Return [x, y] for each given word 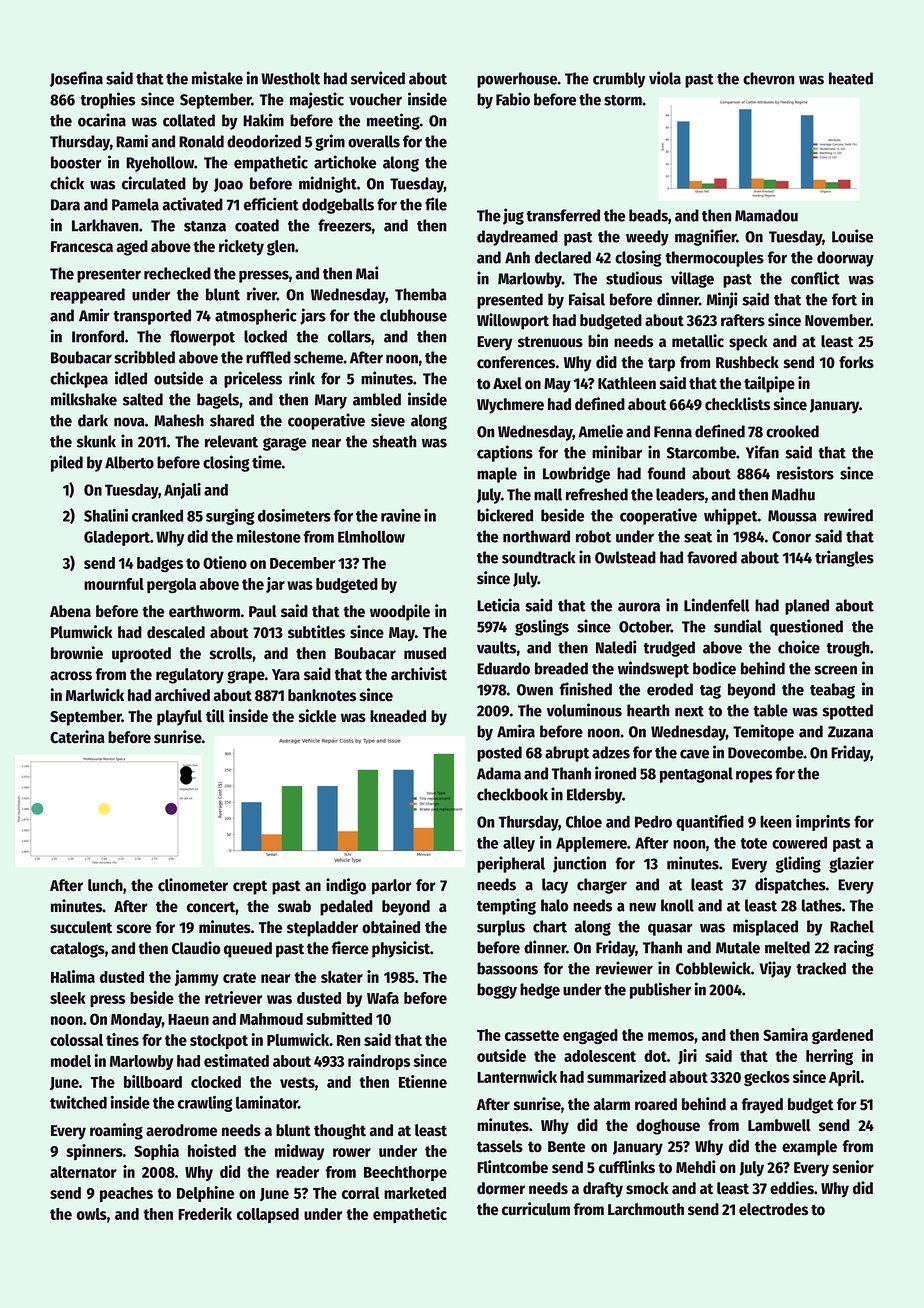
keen [776, 821]
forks [856, 362]
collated [189, 120]
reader [297, 1172]
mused [425, 653]
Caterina [77, 737]
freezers [345, 225]
